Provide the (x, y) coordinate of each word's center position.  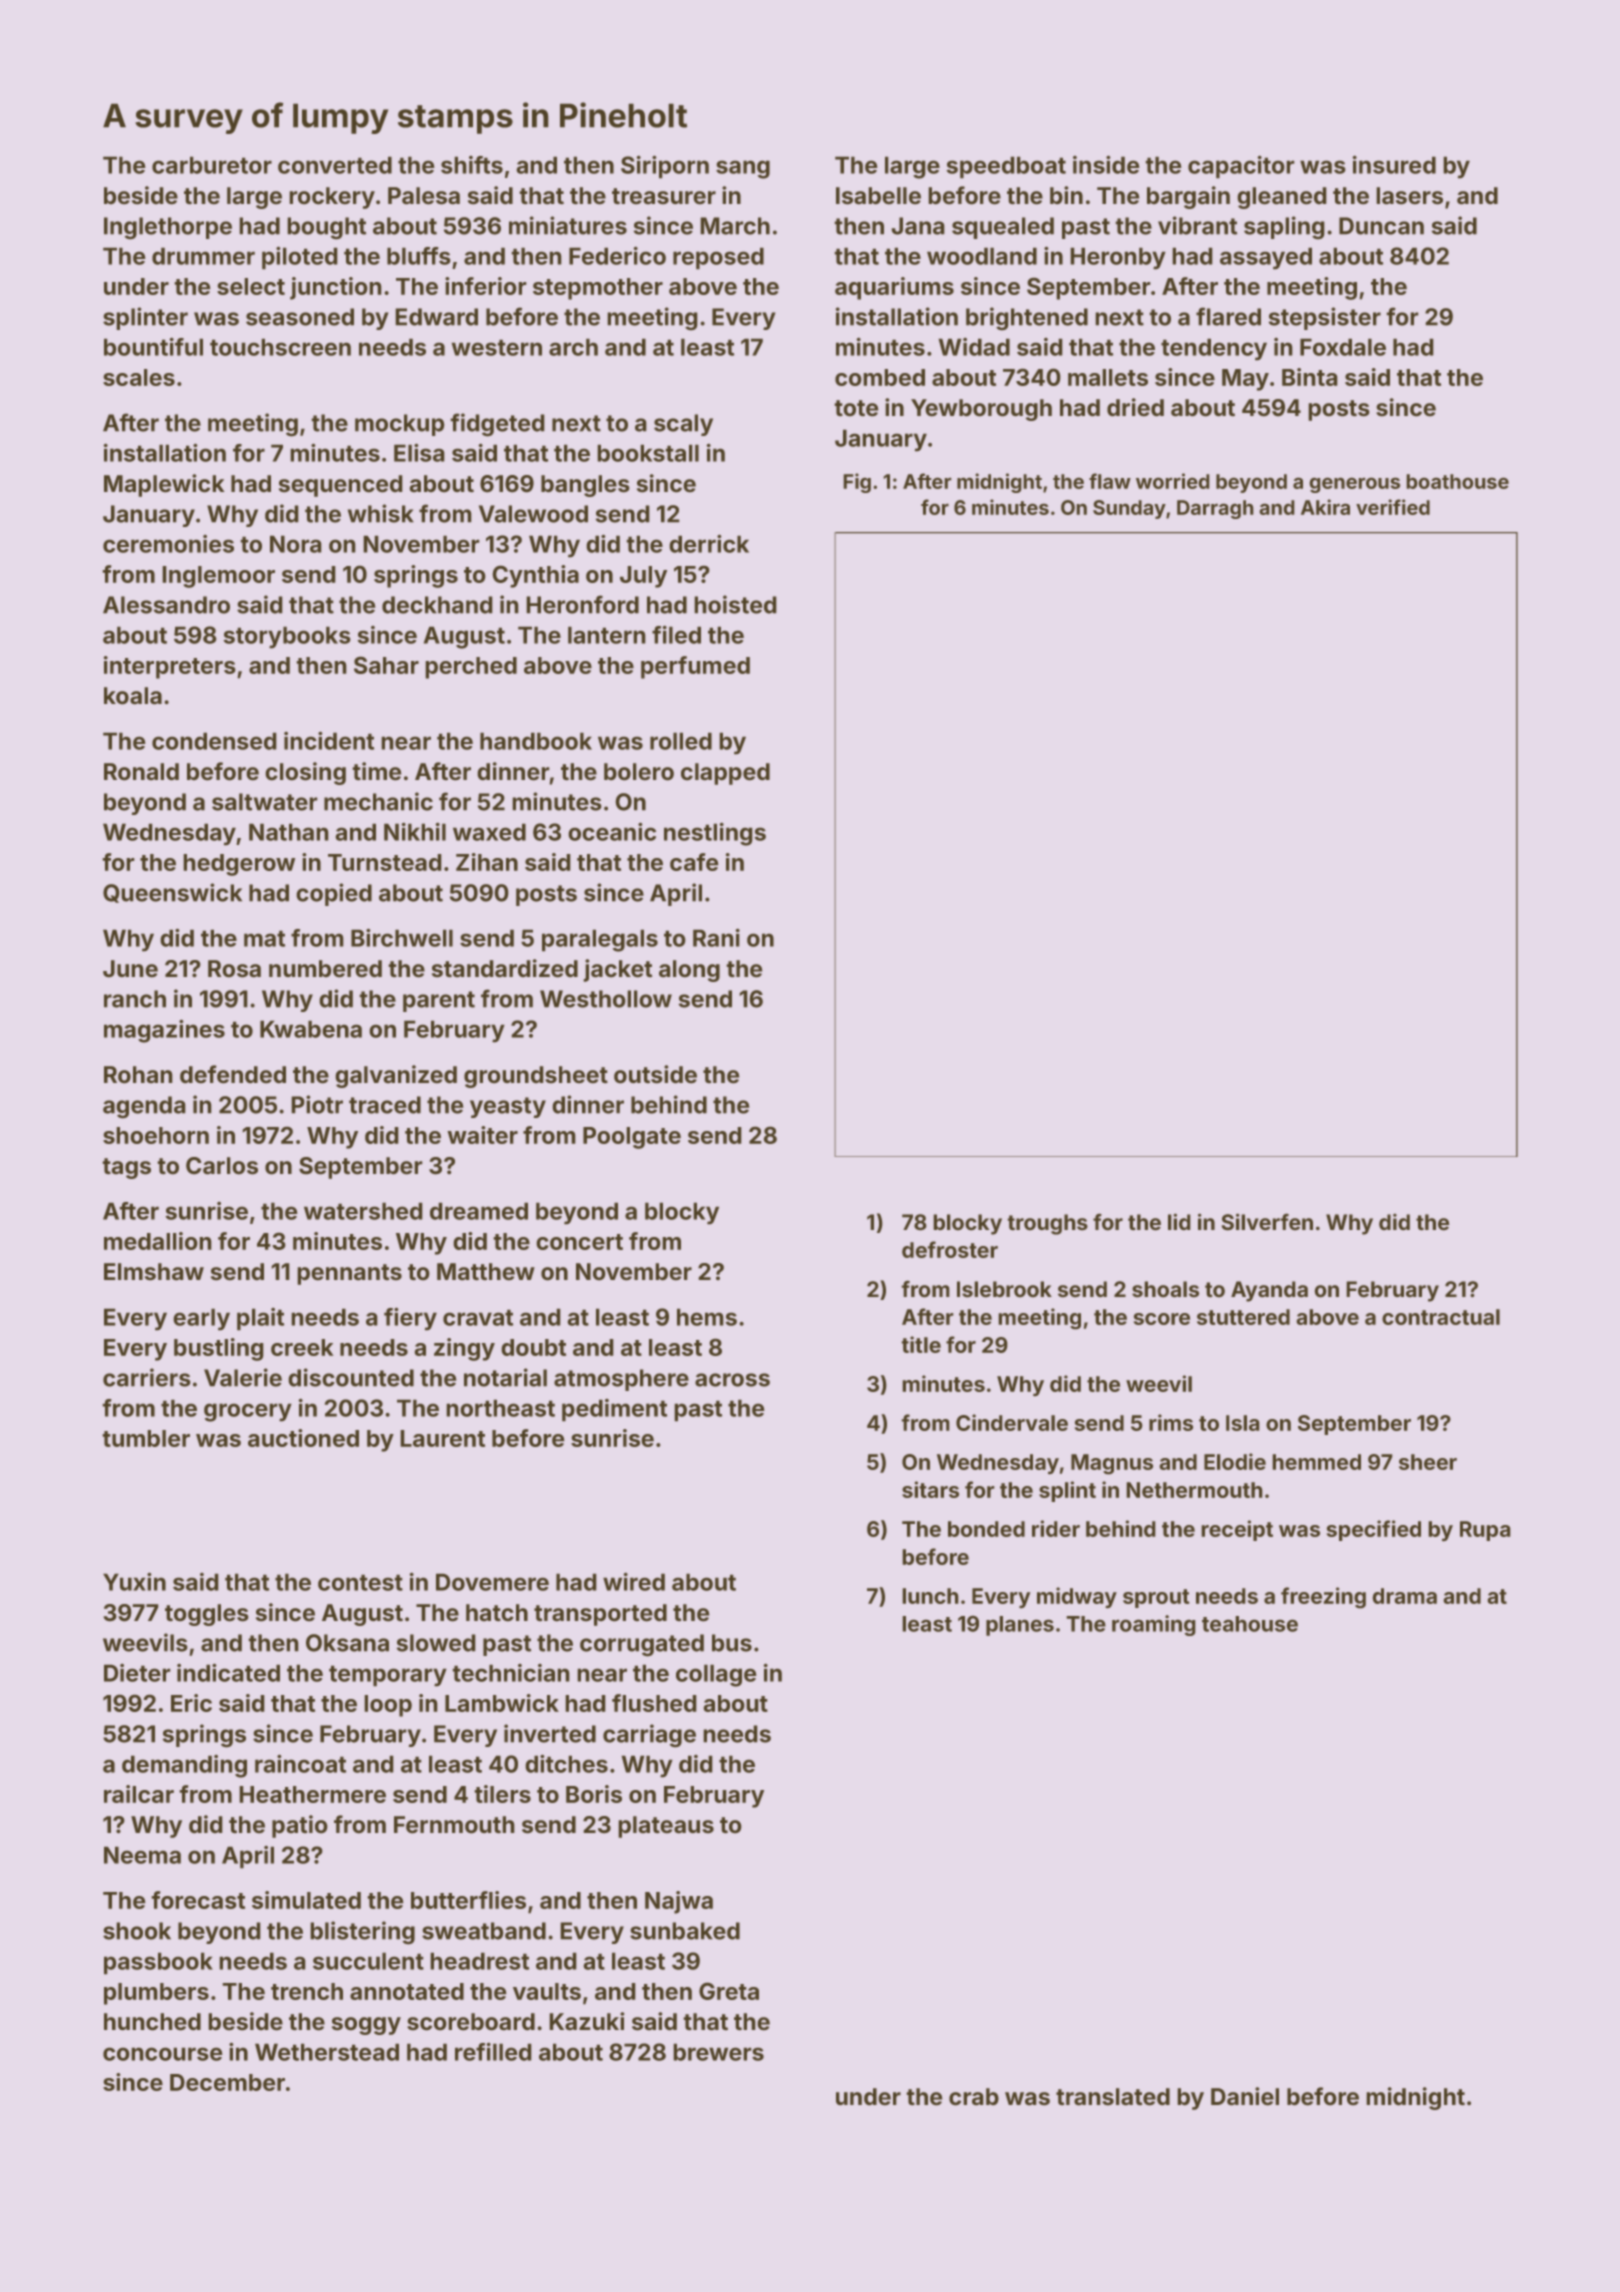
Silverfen (1267, 1222)
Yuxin (134, 1581)
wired (634, 1581)
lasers (1409, 196)
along (689, 971)
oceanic (612, 831)
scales (139, 377)
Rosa (234, 969)
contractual (1441, 1317)
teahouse (1250, 1624)
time (377, 771)
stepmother (598, 289)
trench (307, 1991)
